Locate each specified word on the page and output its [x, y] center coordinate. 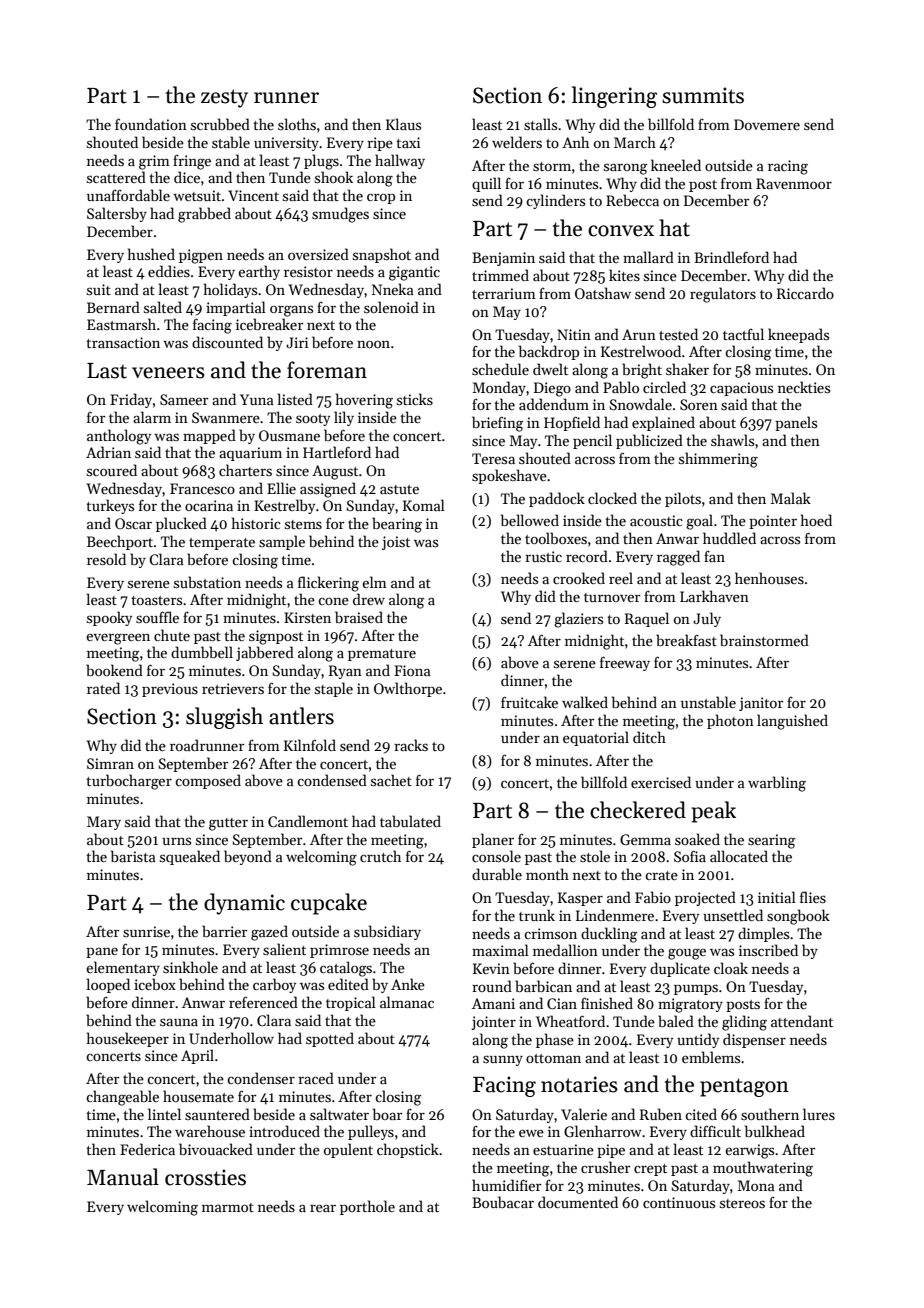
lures [819, 1114]
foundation [151, 124]
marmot [228, 1207]
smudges [340, 215]
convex [621, 231]
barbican [543, 986]
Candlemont [308, 821]
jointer [493, 1023]
